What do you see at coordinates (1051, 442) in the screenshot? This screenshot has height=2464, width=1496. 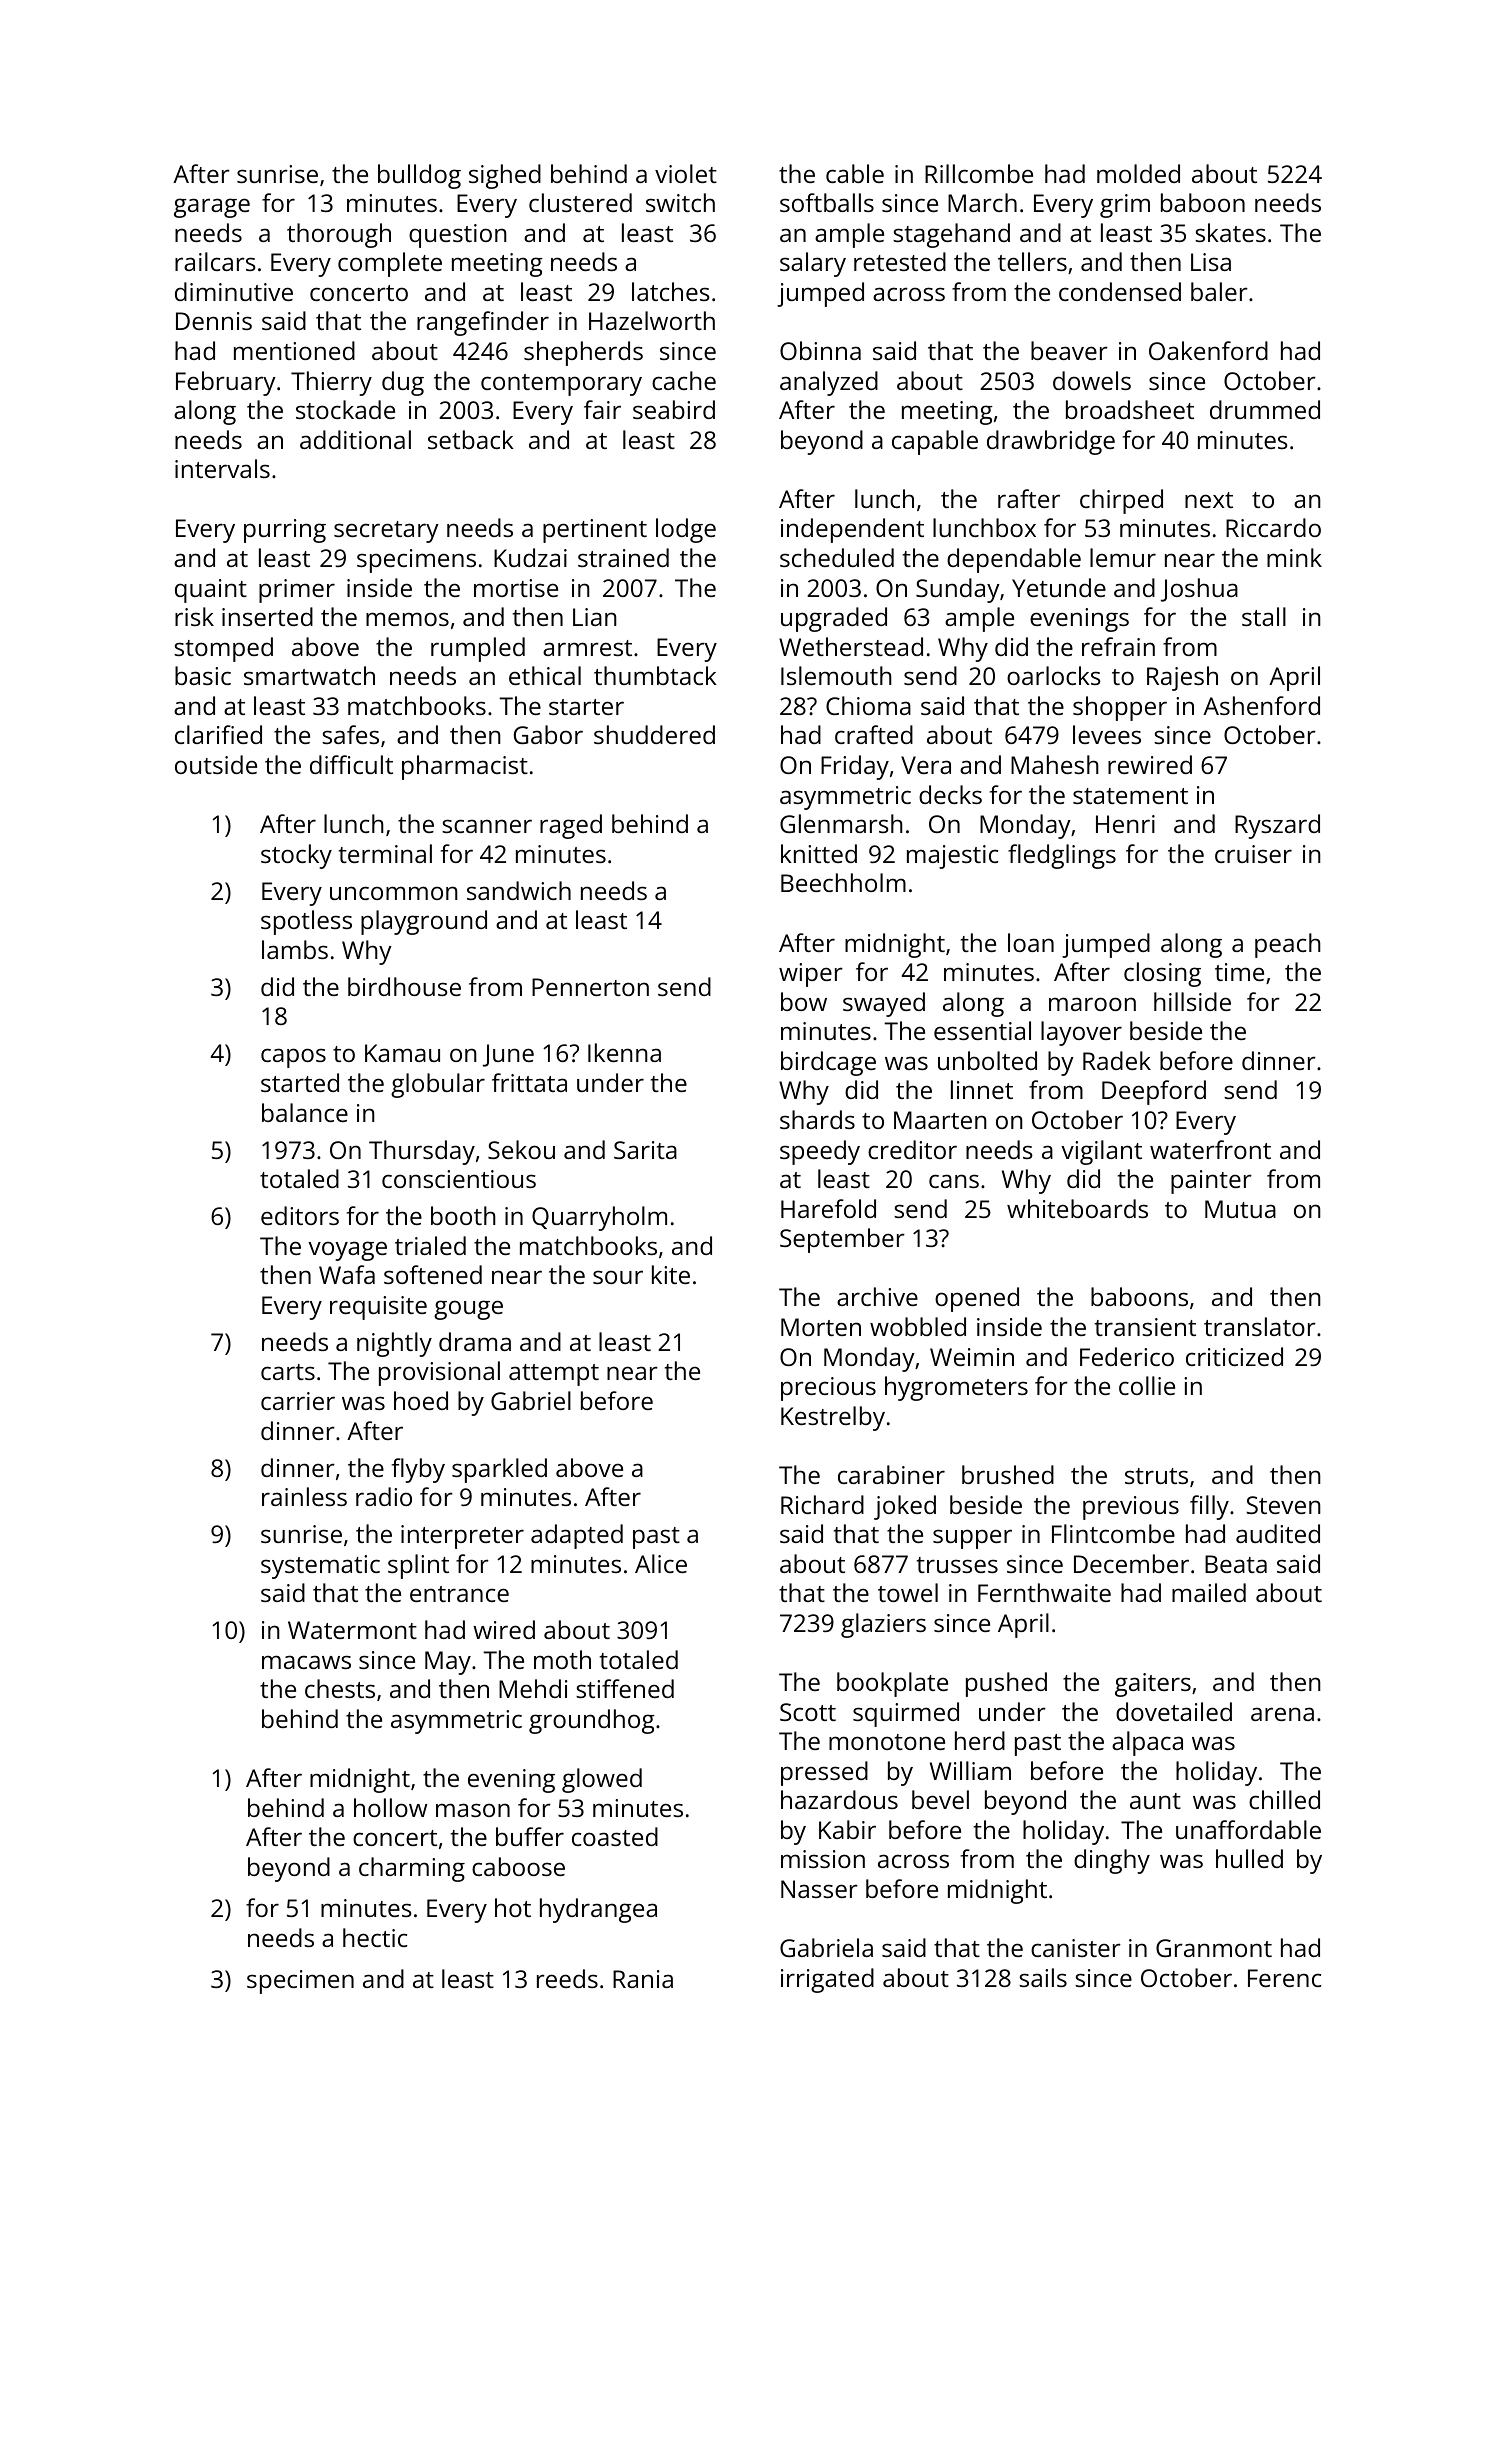 I see `drawbridge` at bounding box center [1051, 442].
